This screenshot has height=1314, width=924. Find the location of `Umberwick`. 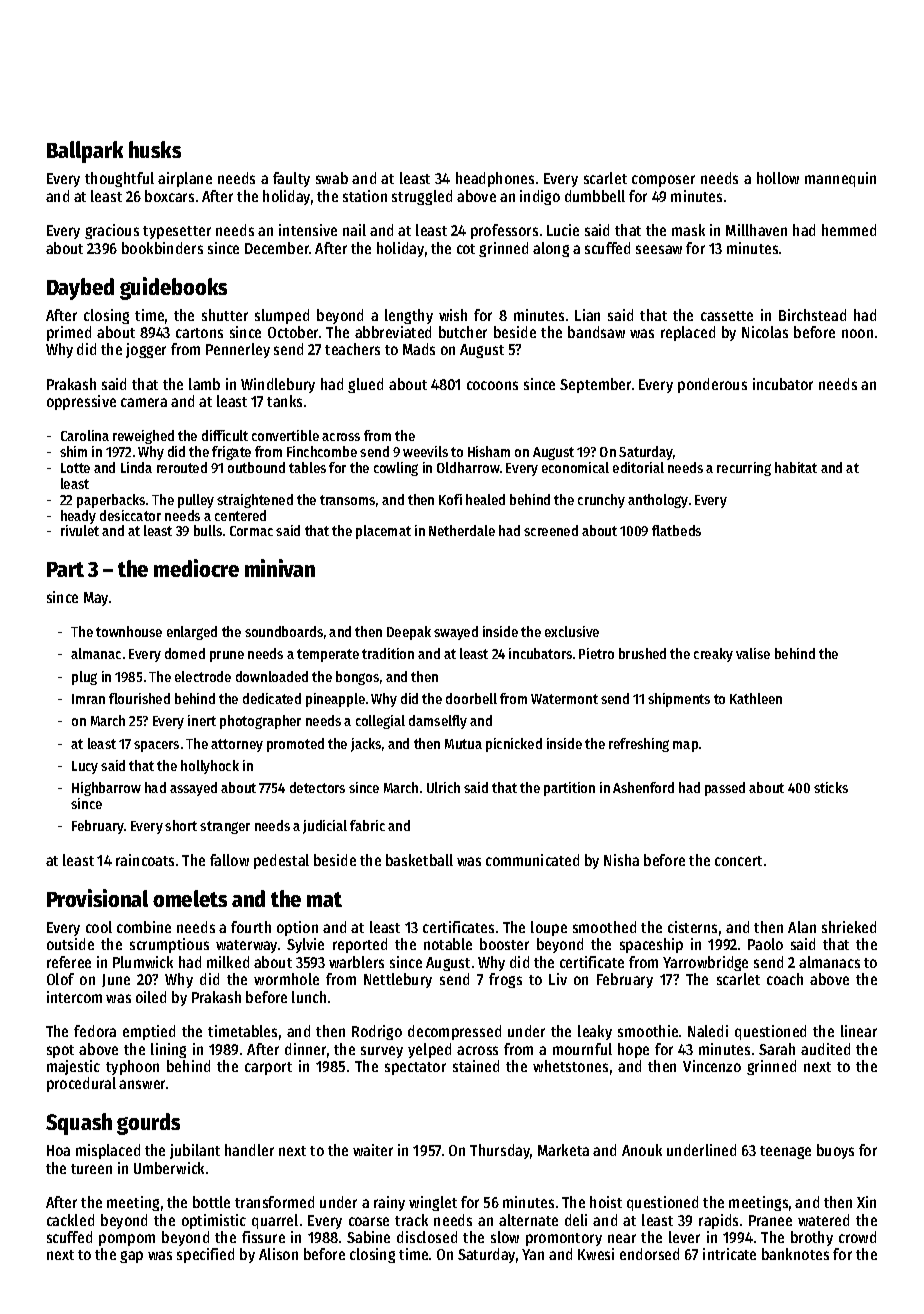

Umberwick is located at coordinates (169, 1168).
